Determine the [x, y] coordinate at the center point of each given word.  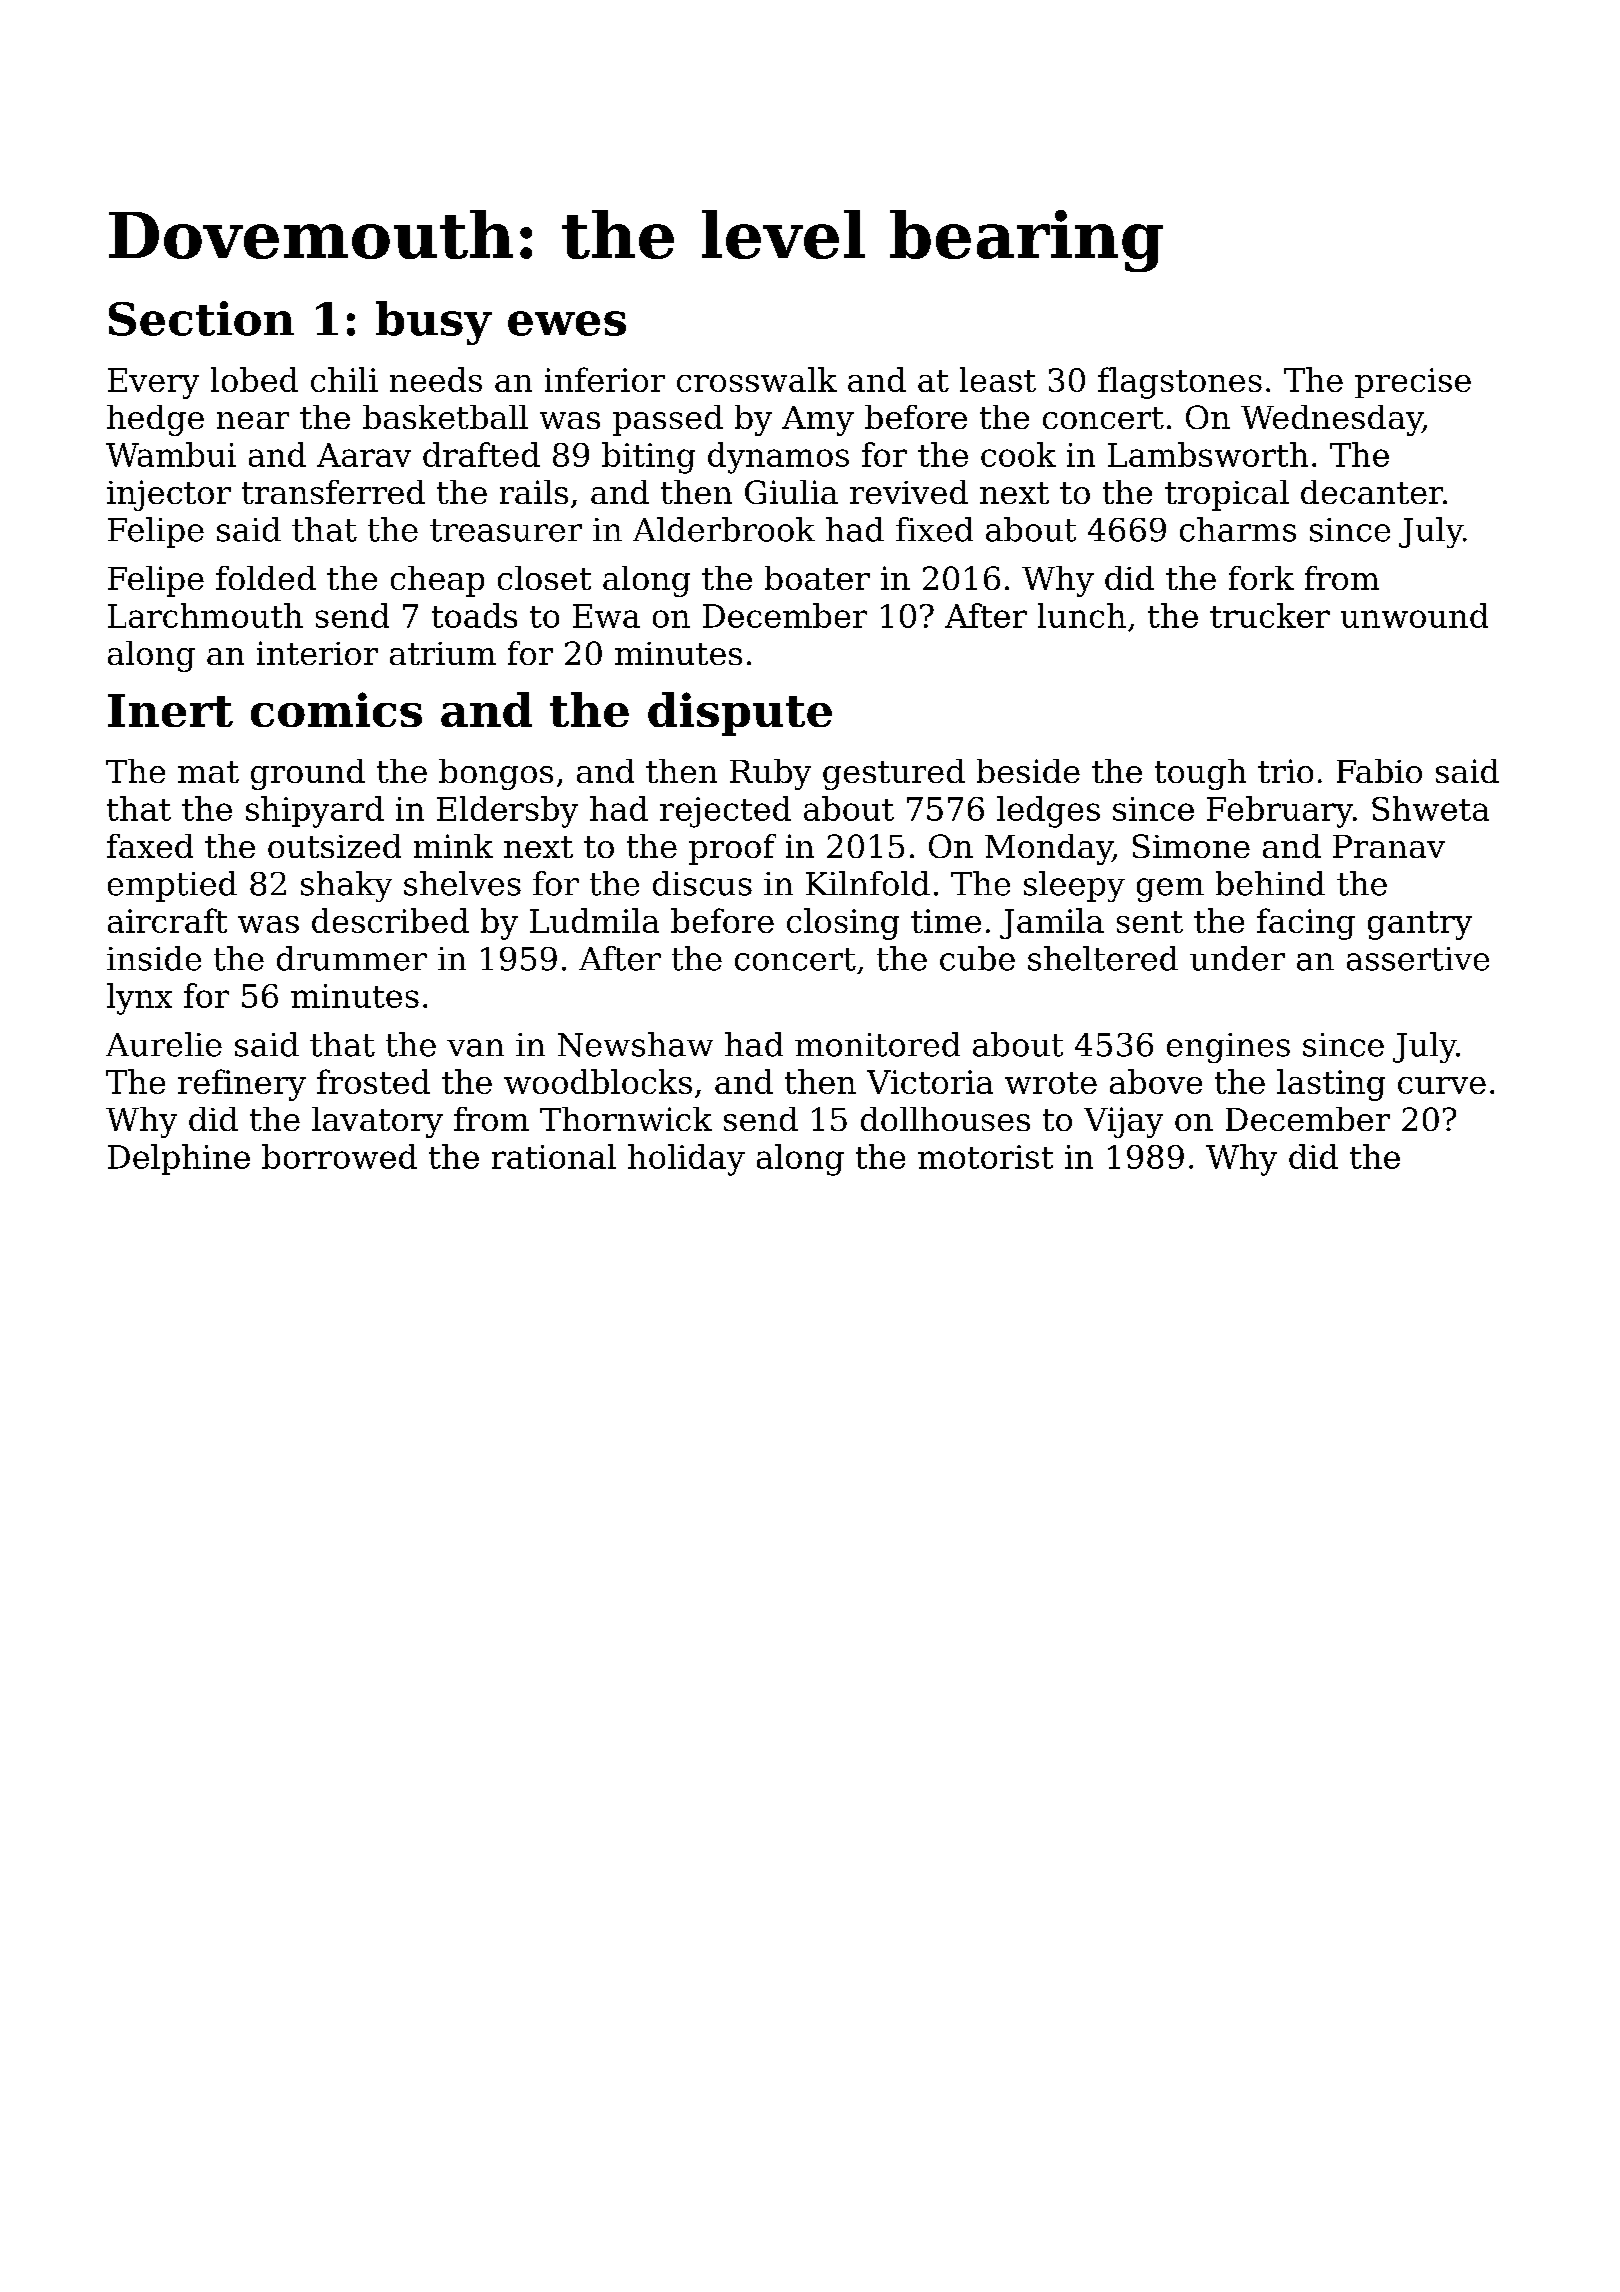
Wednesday [1332, 420]
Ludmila [594, 920]
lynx [139, 999]
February [1280, 812]
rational [554, 1156]
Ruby [770, 774]
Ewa [606, 616]
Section [201, 318]
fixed [934, 529]
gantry [1420, 925]
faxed [150, 846]
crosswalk [757, 379]
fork [1261, 578]
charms [1238, 529]
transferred [333, 492]
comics [336, 709]
